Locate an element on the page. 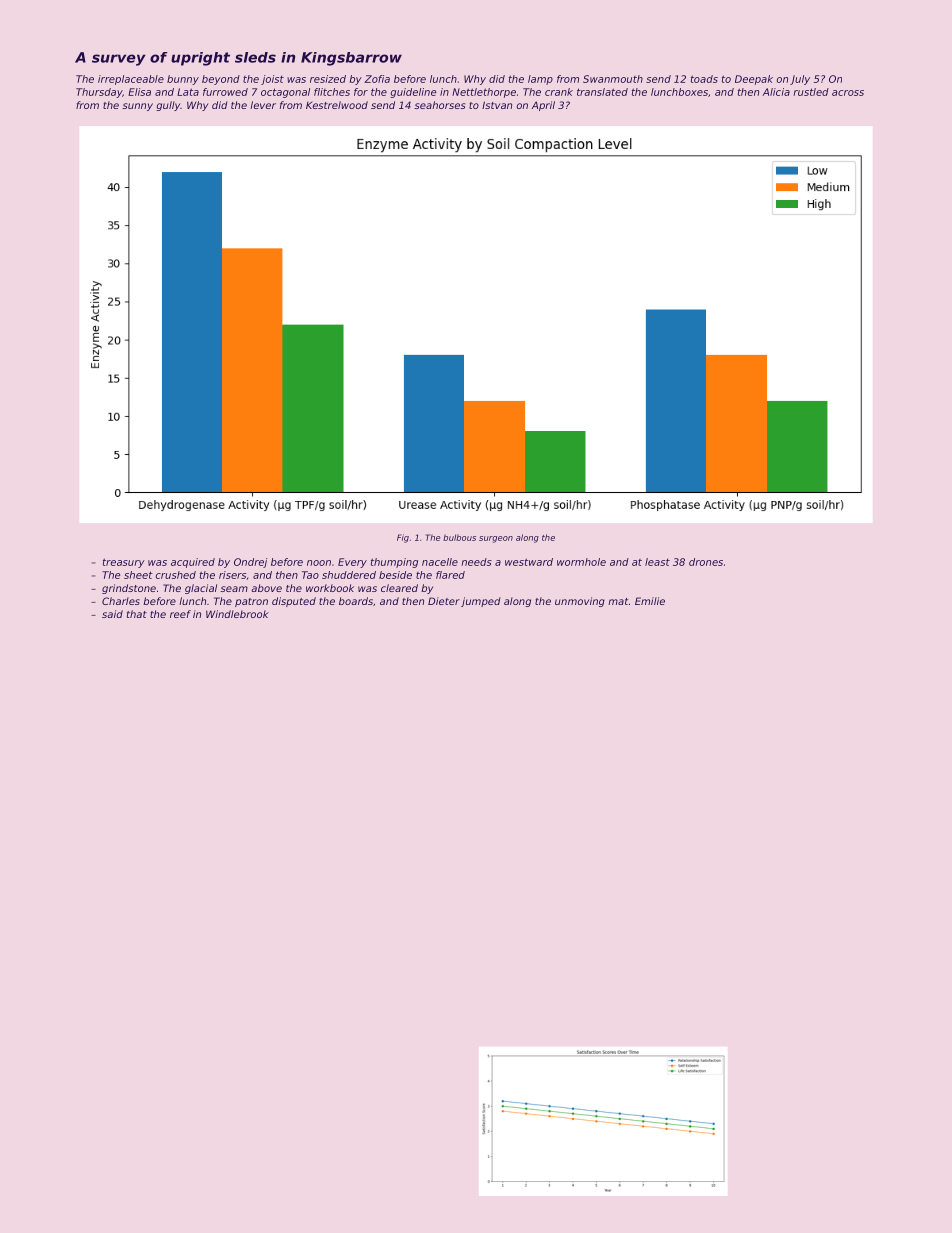  least is located at coordinates (657, 562).
